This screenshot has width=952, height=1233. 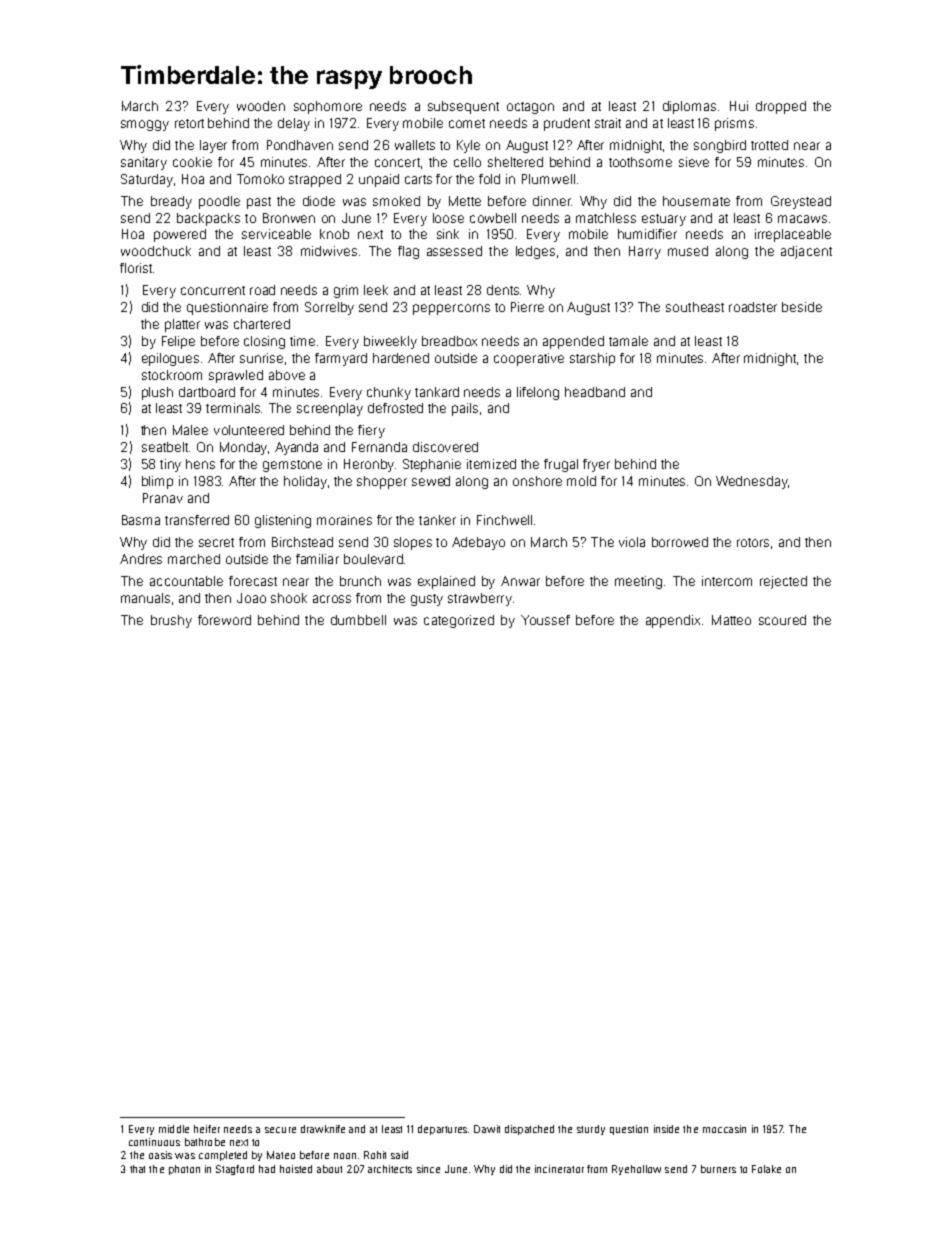 I want to click on architects, so click(x=390, y=1169).
